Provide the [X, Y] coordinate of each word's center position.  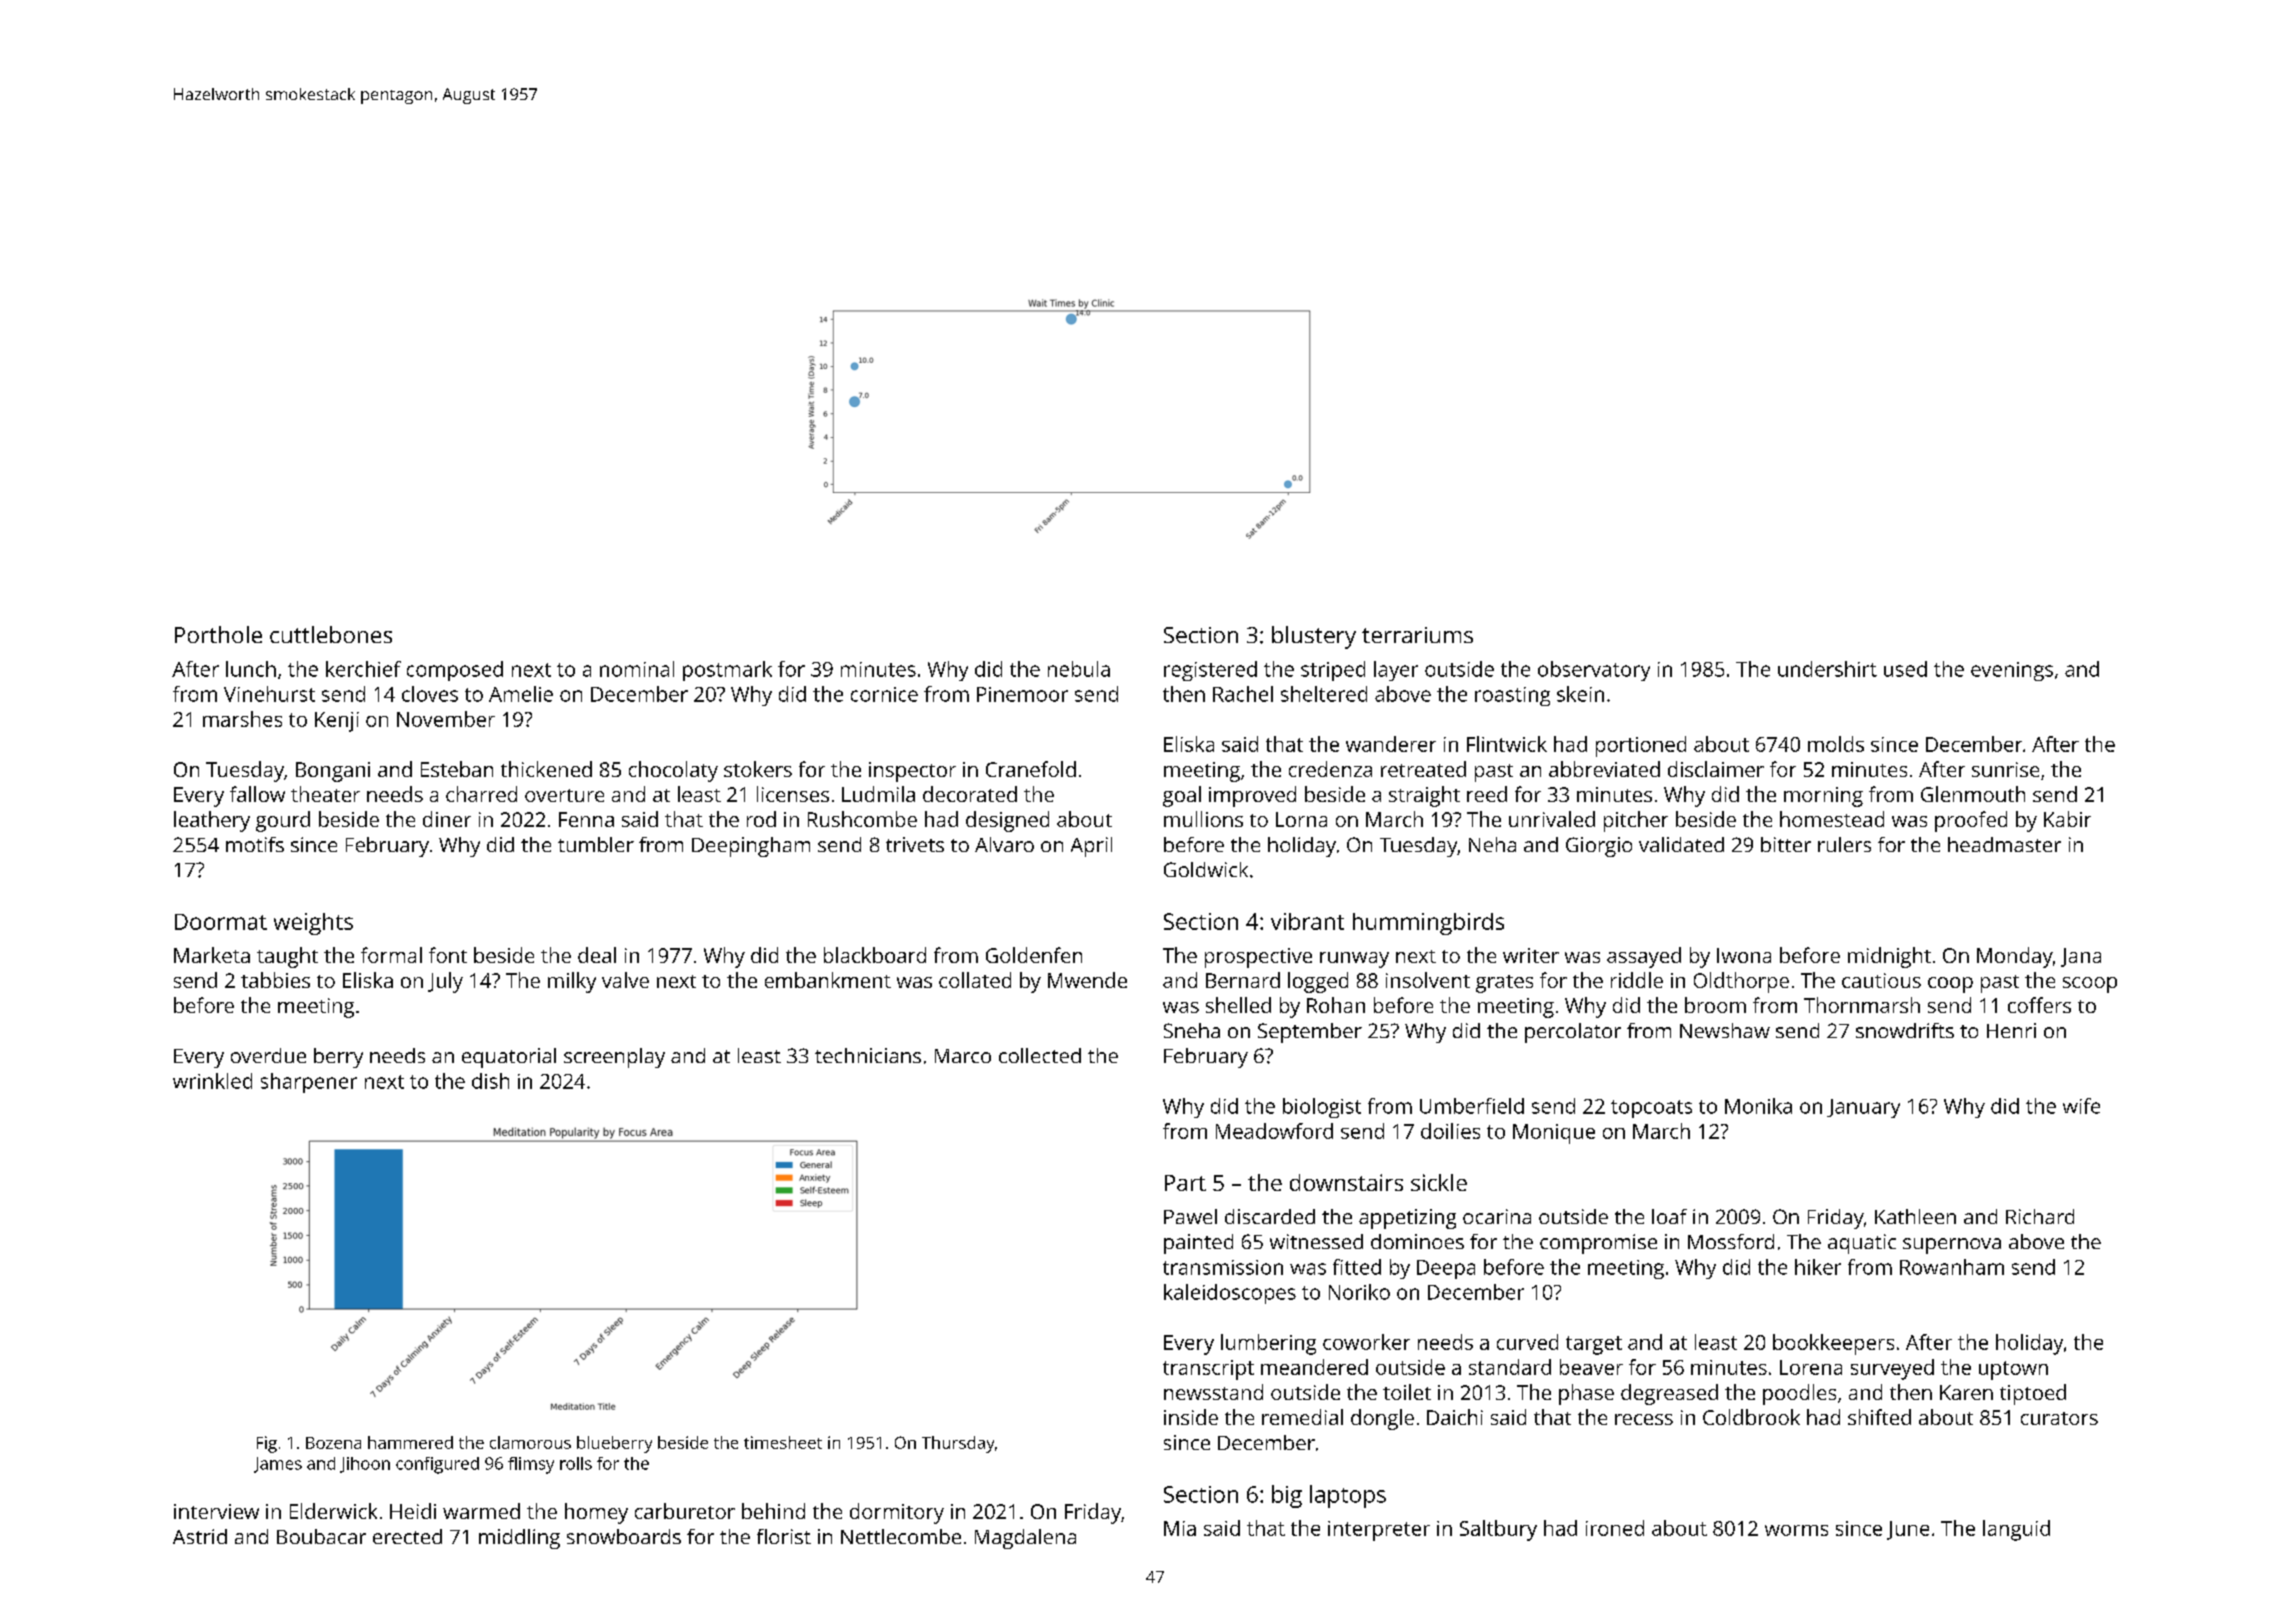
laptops [1348, 1496]
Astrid [200, 1536]
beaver [1591, 1367]
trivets [915, 844]
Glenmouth [1973, 794]
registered [1210, 671]
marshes [242, 719]
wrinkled [212, 1081]
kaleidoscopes [1230, 1294]
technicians [868, 1055]
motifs [255, 844]
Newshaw [1725, 1030]
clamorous [530, 1442]
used [1905, 669]
